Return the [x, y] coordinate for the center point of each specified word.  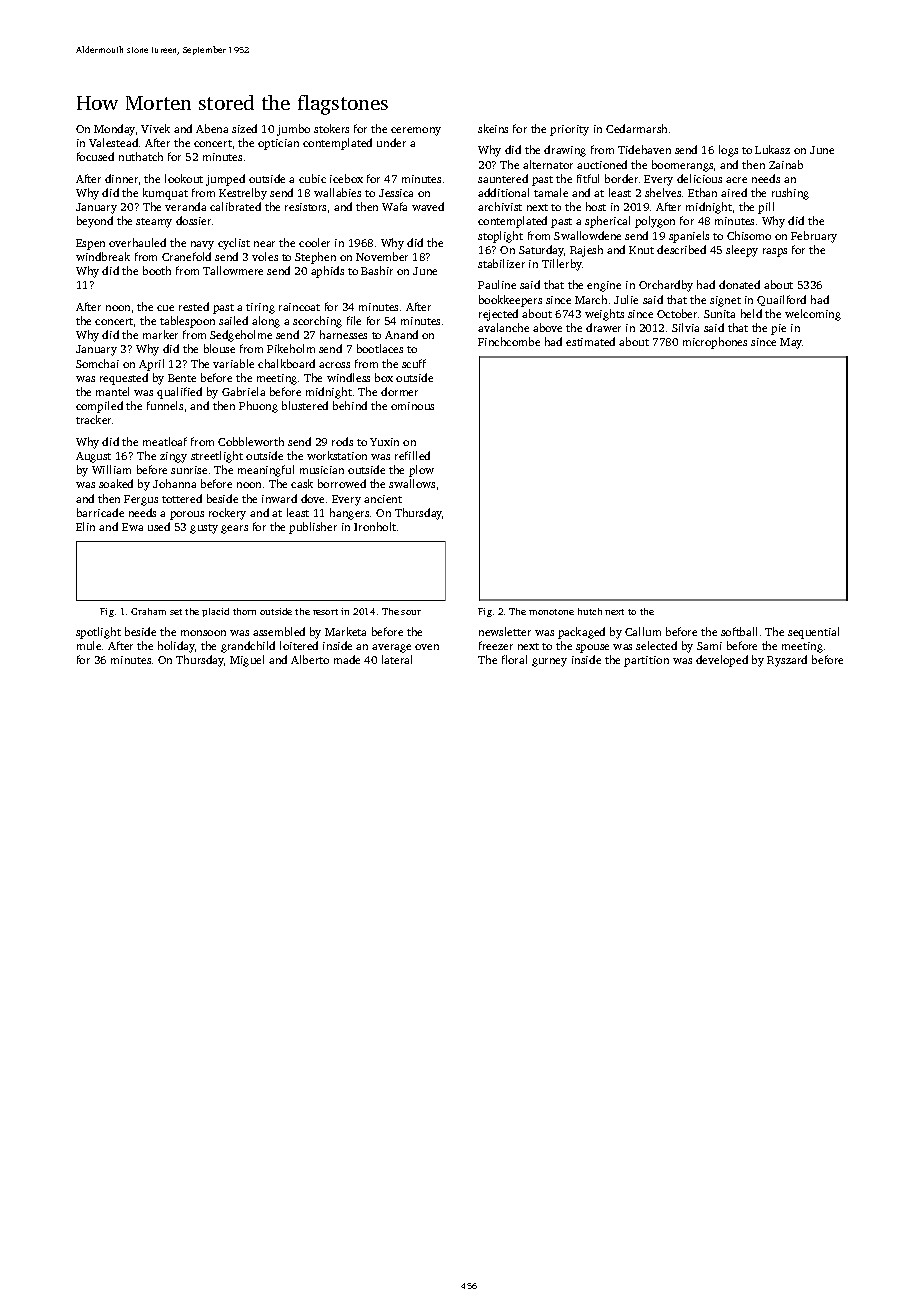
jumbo [293, 130]
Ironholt [375, 526]
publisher [313, 528]
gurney [549, 662]
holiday [176, 647]
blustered [305, 405]
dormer [399, 391]
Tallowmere [233, 270]
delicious [699, 178]
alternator [548, 164]
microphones [715, 343]
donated [739, 284]
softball [739, 631]
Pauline [497, 284]
